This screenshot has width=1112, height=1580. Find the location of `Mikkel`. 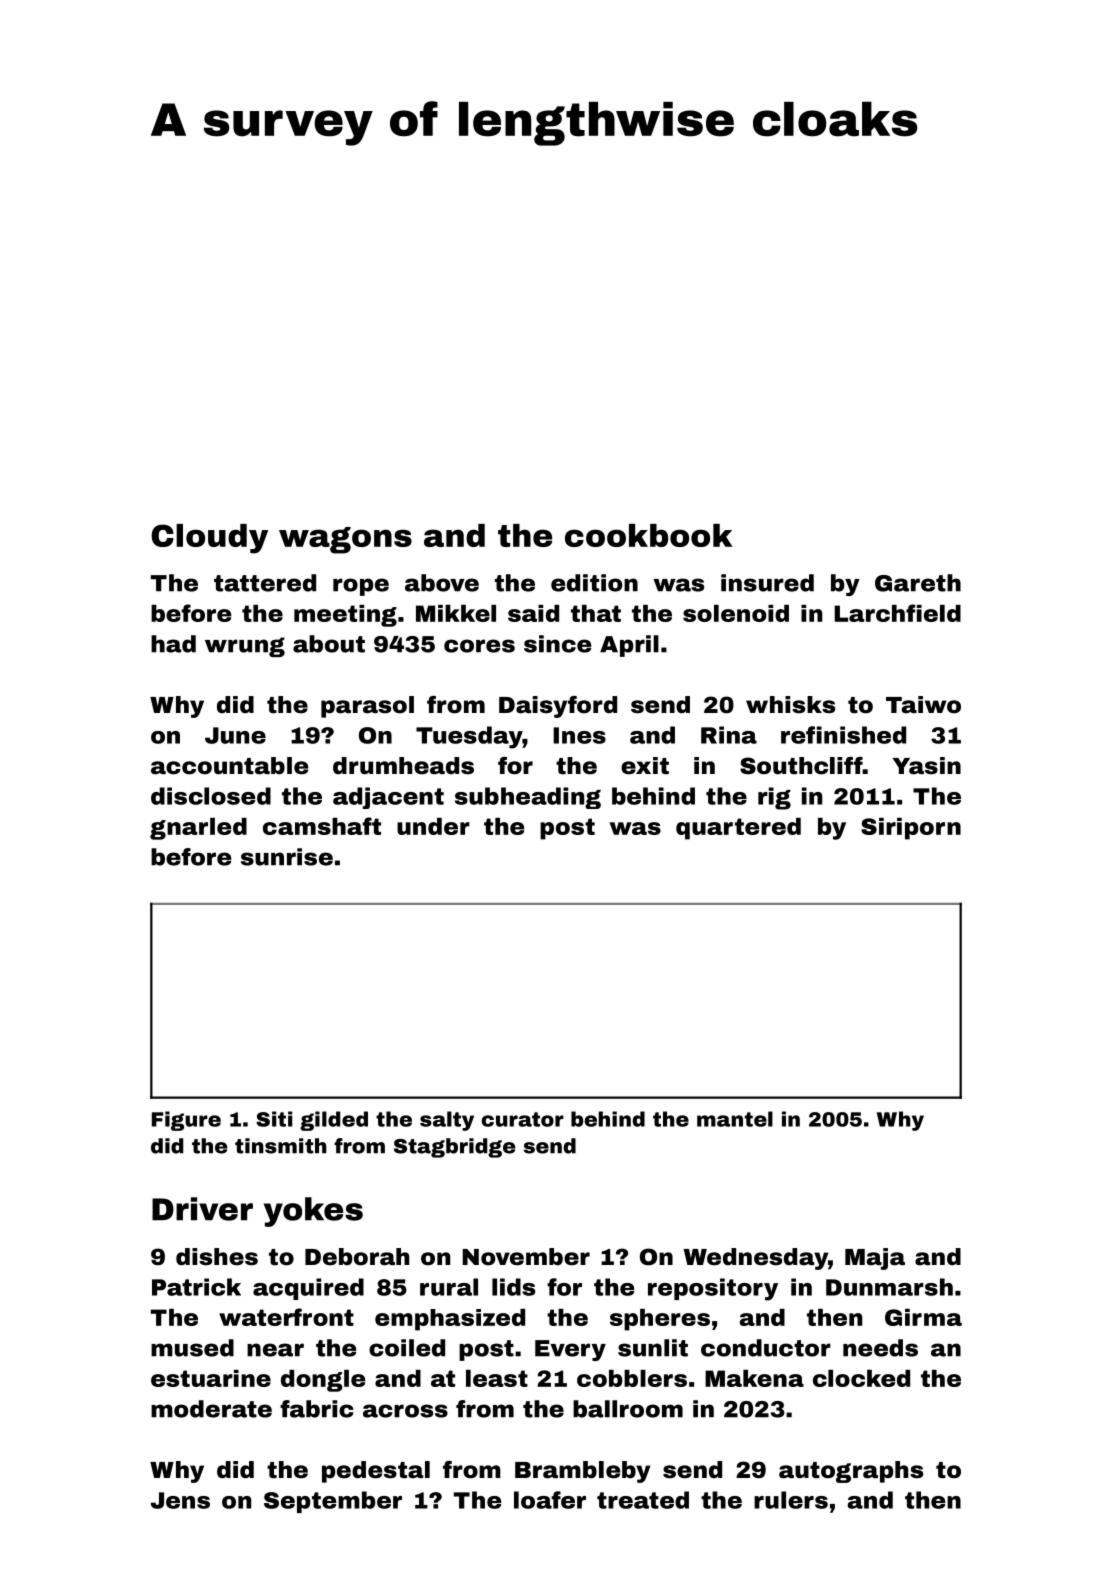

Mikkel is located at coordinates (456, 613).
